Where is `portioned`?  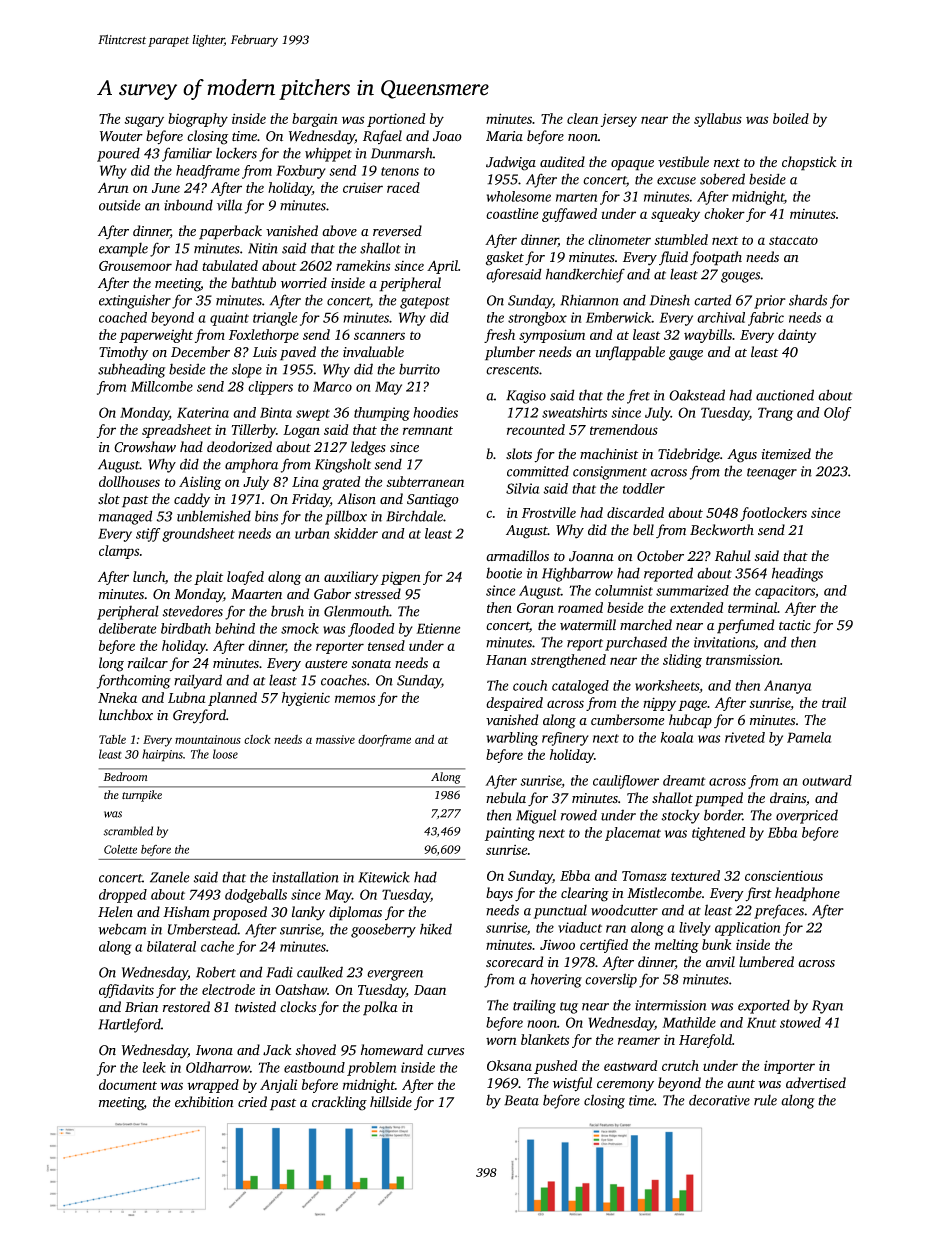
portioned is located at coordinates (396, 120).
